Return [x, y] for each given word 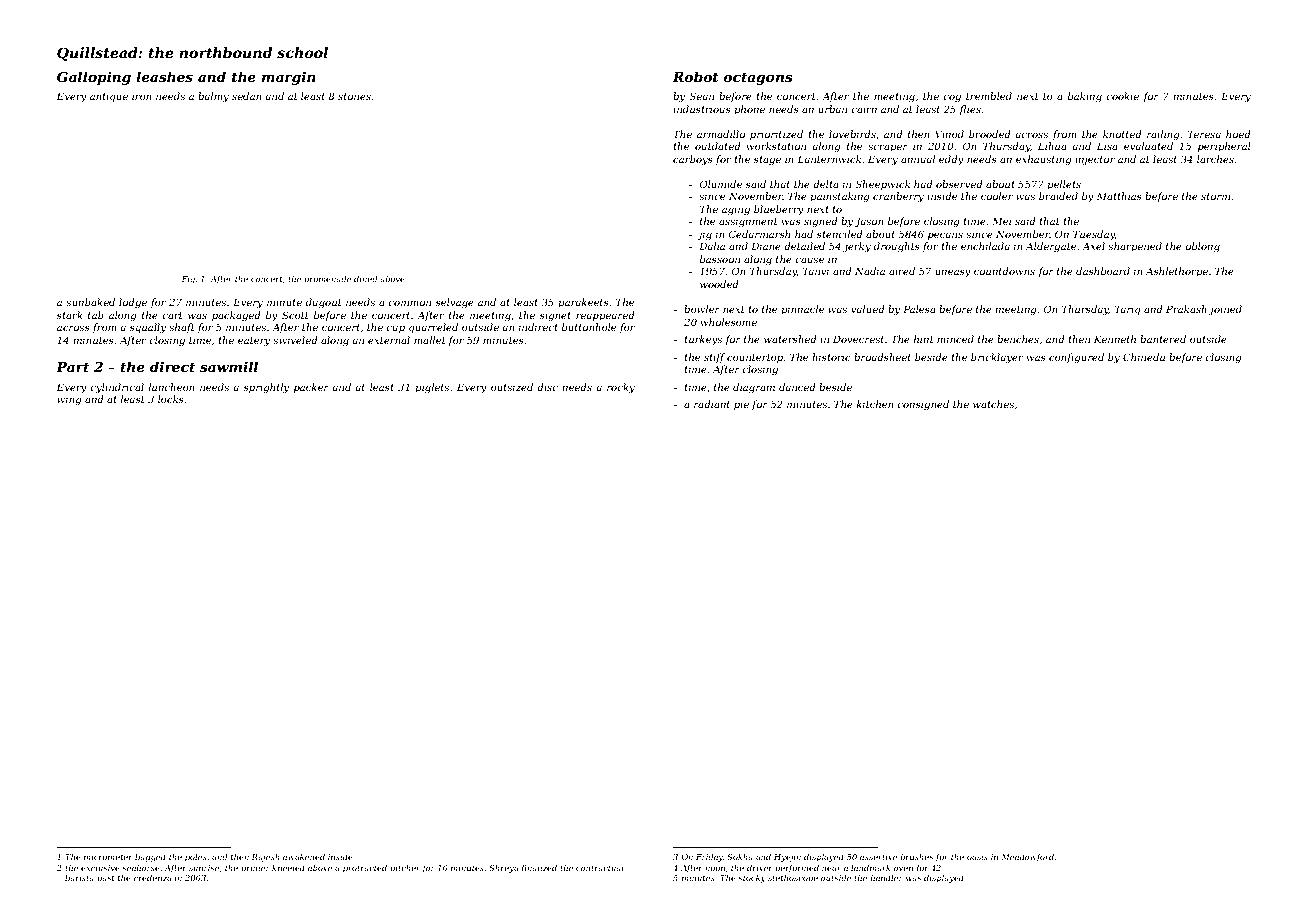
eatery [254, 341]
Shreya [504, 868]
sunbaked [90, 302]
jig [704, 235]
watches [993, 404]
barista [79, 877]
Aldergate [1051, 247]
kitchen [875, 404]
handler [887, 877]
